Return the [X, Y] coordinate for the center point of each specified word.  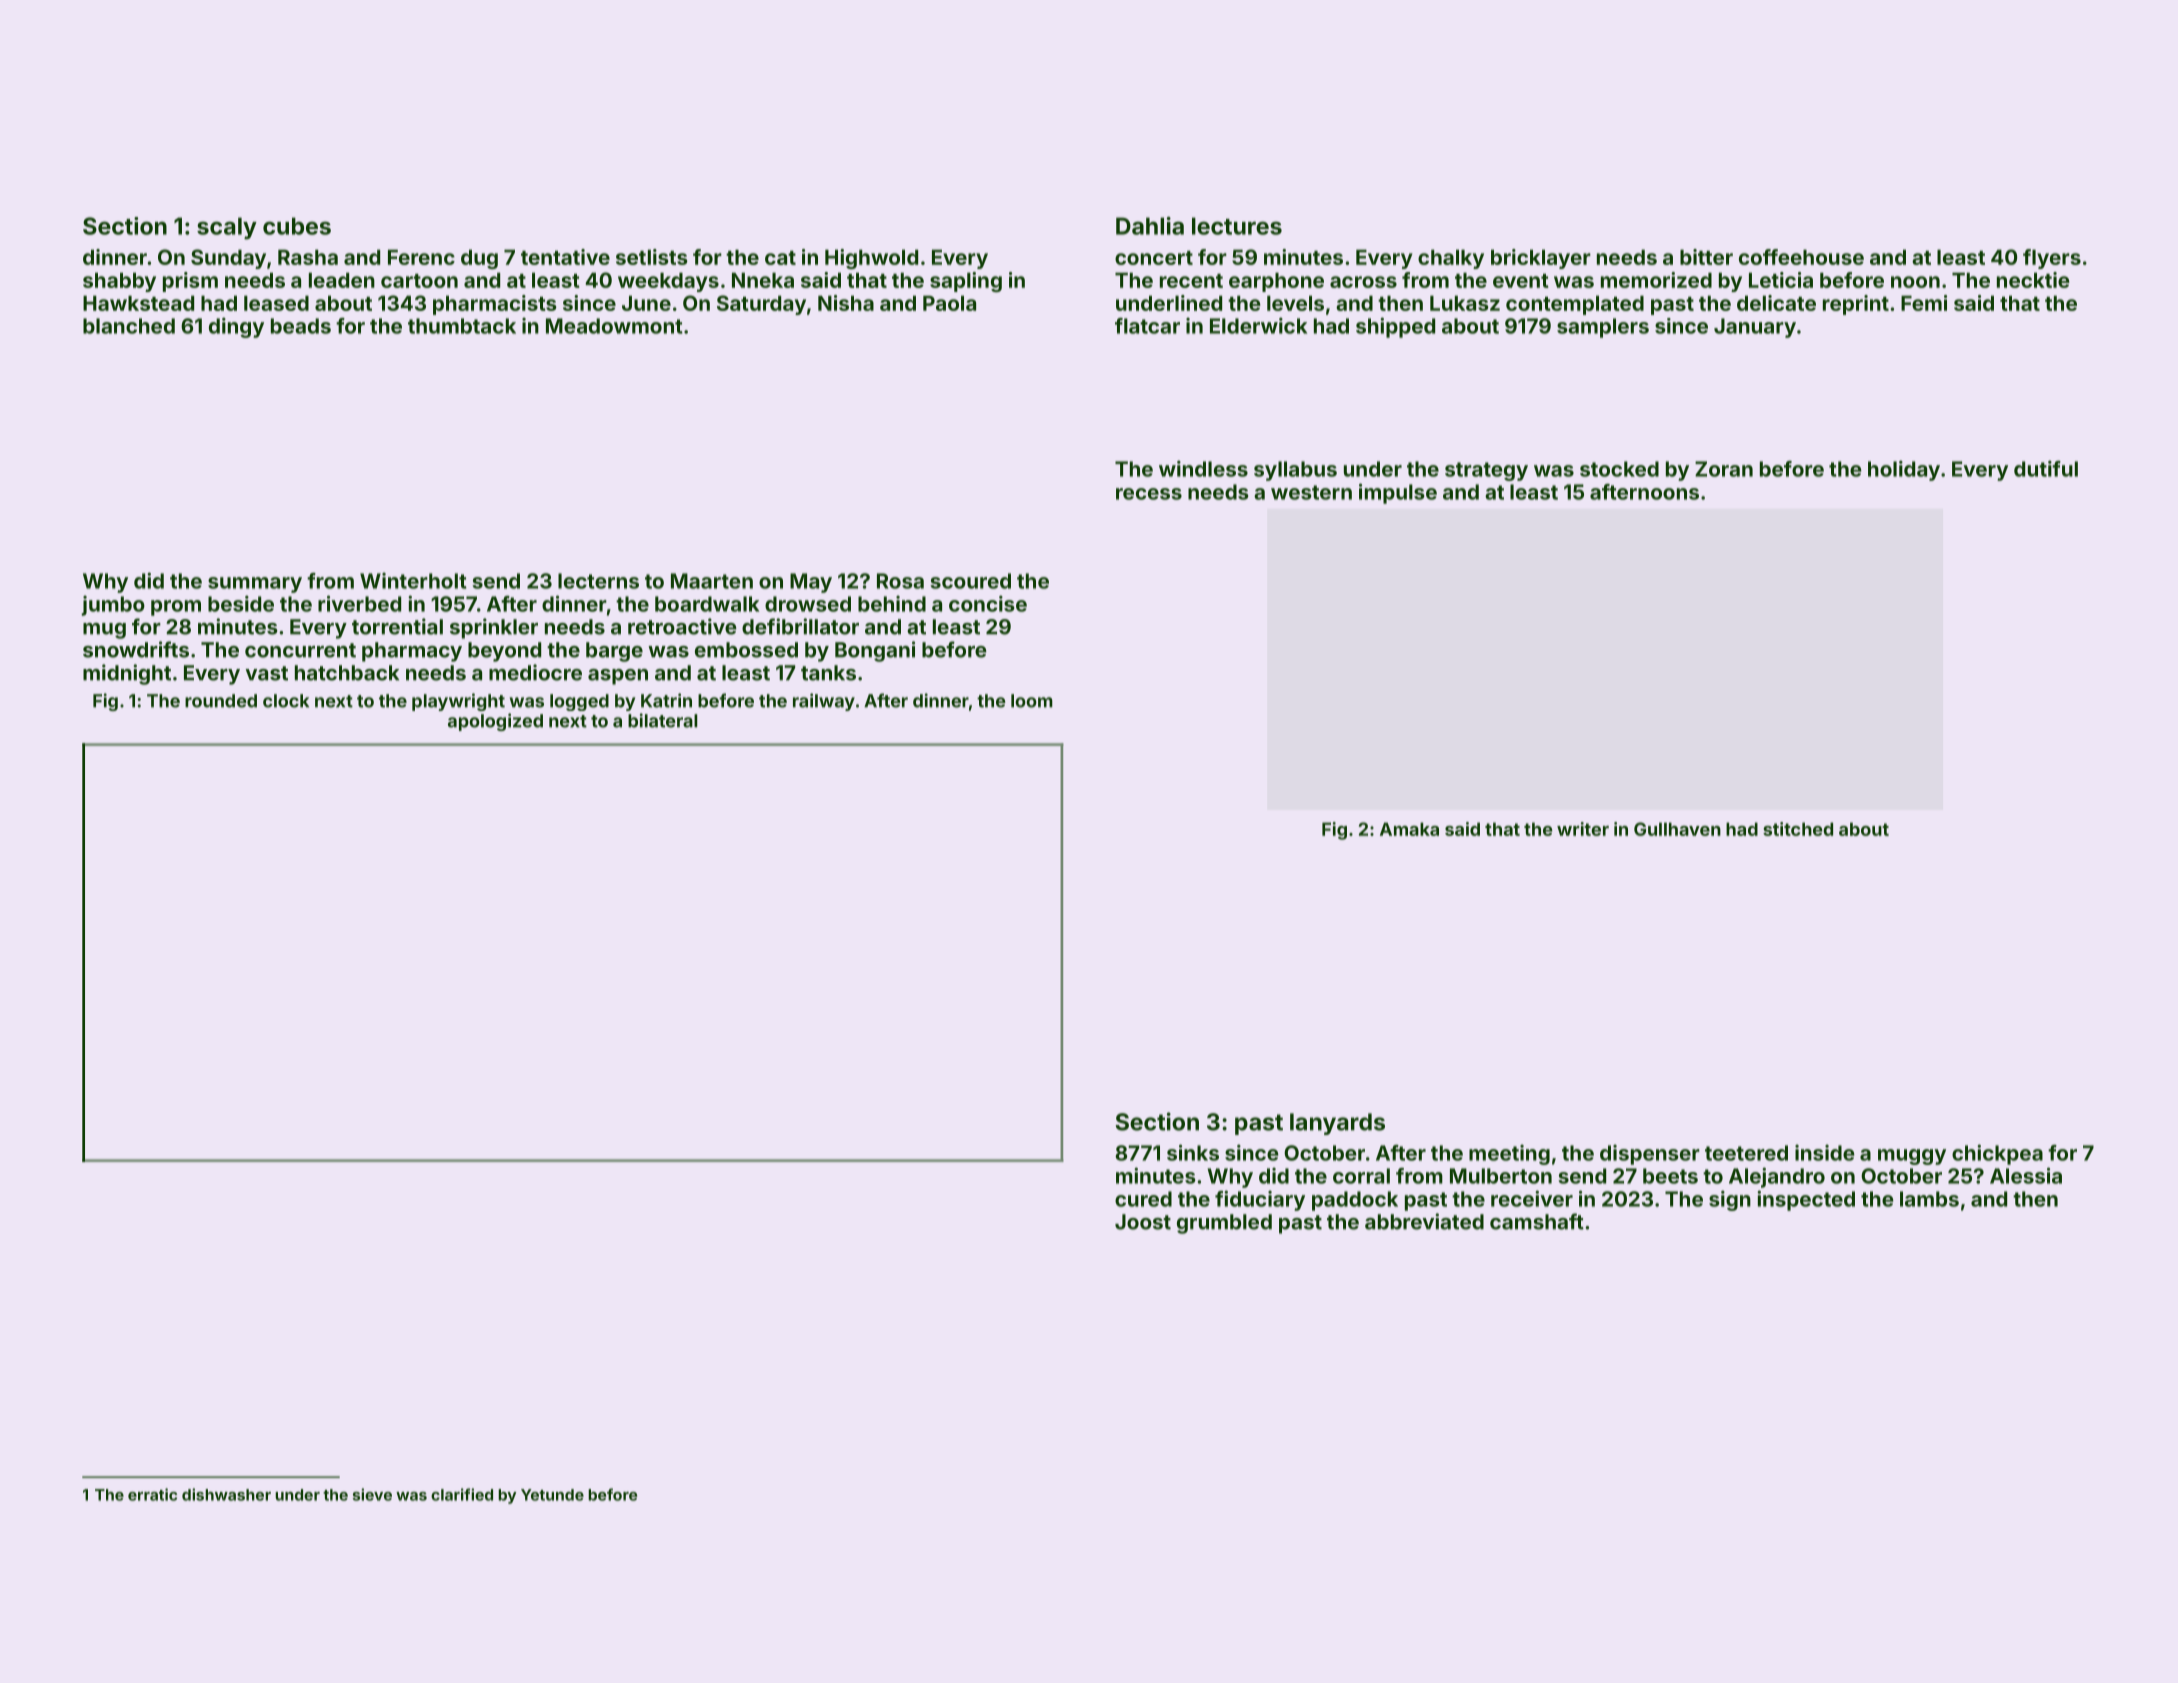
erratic [152, 1494]
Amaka [1409, 829]
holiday [1904, 470]
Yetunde [552, 1495]
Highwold [871, 259]
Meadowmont [614, 326]
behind [892, 603]
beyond [504, 652]
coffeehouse [1801, 257]
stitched [1798, 829]
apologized [495, 722]
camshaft [1537, 1221]
